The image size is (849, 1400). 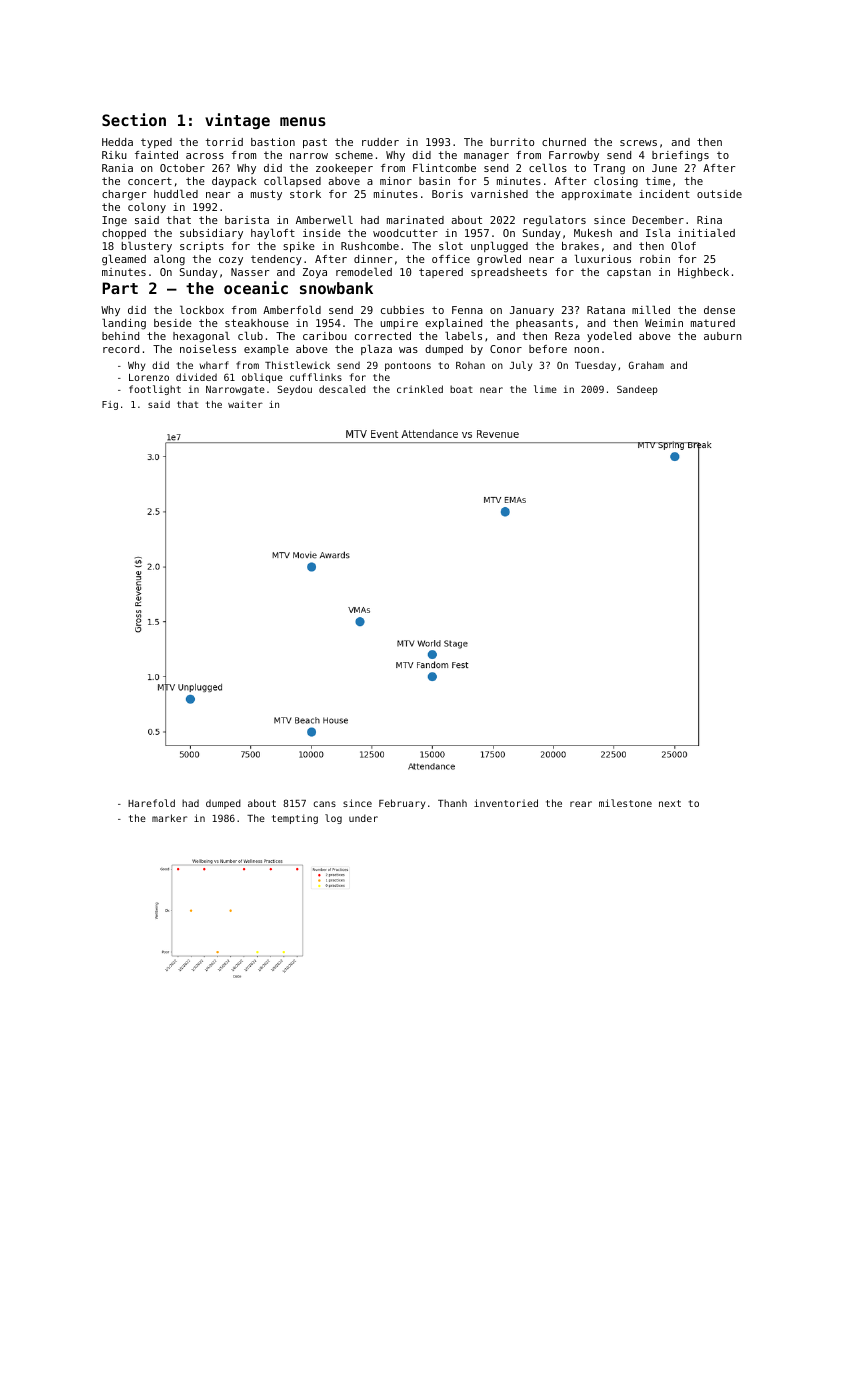 I want to click on crinkled, so click(x=420, y=389).
